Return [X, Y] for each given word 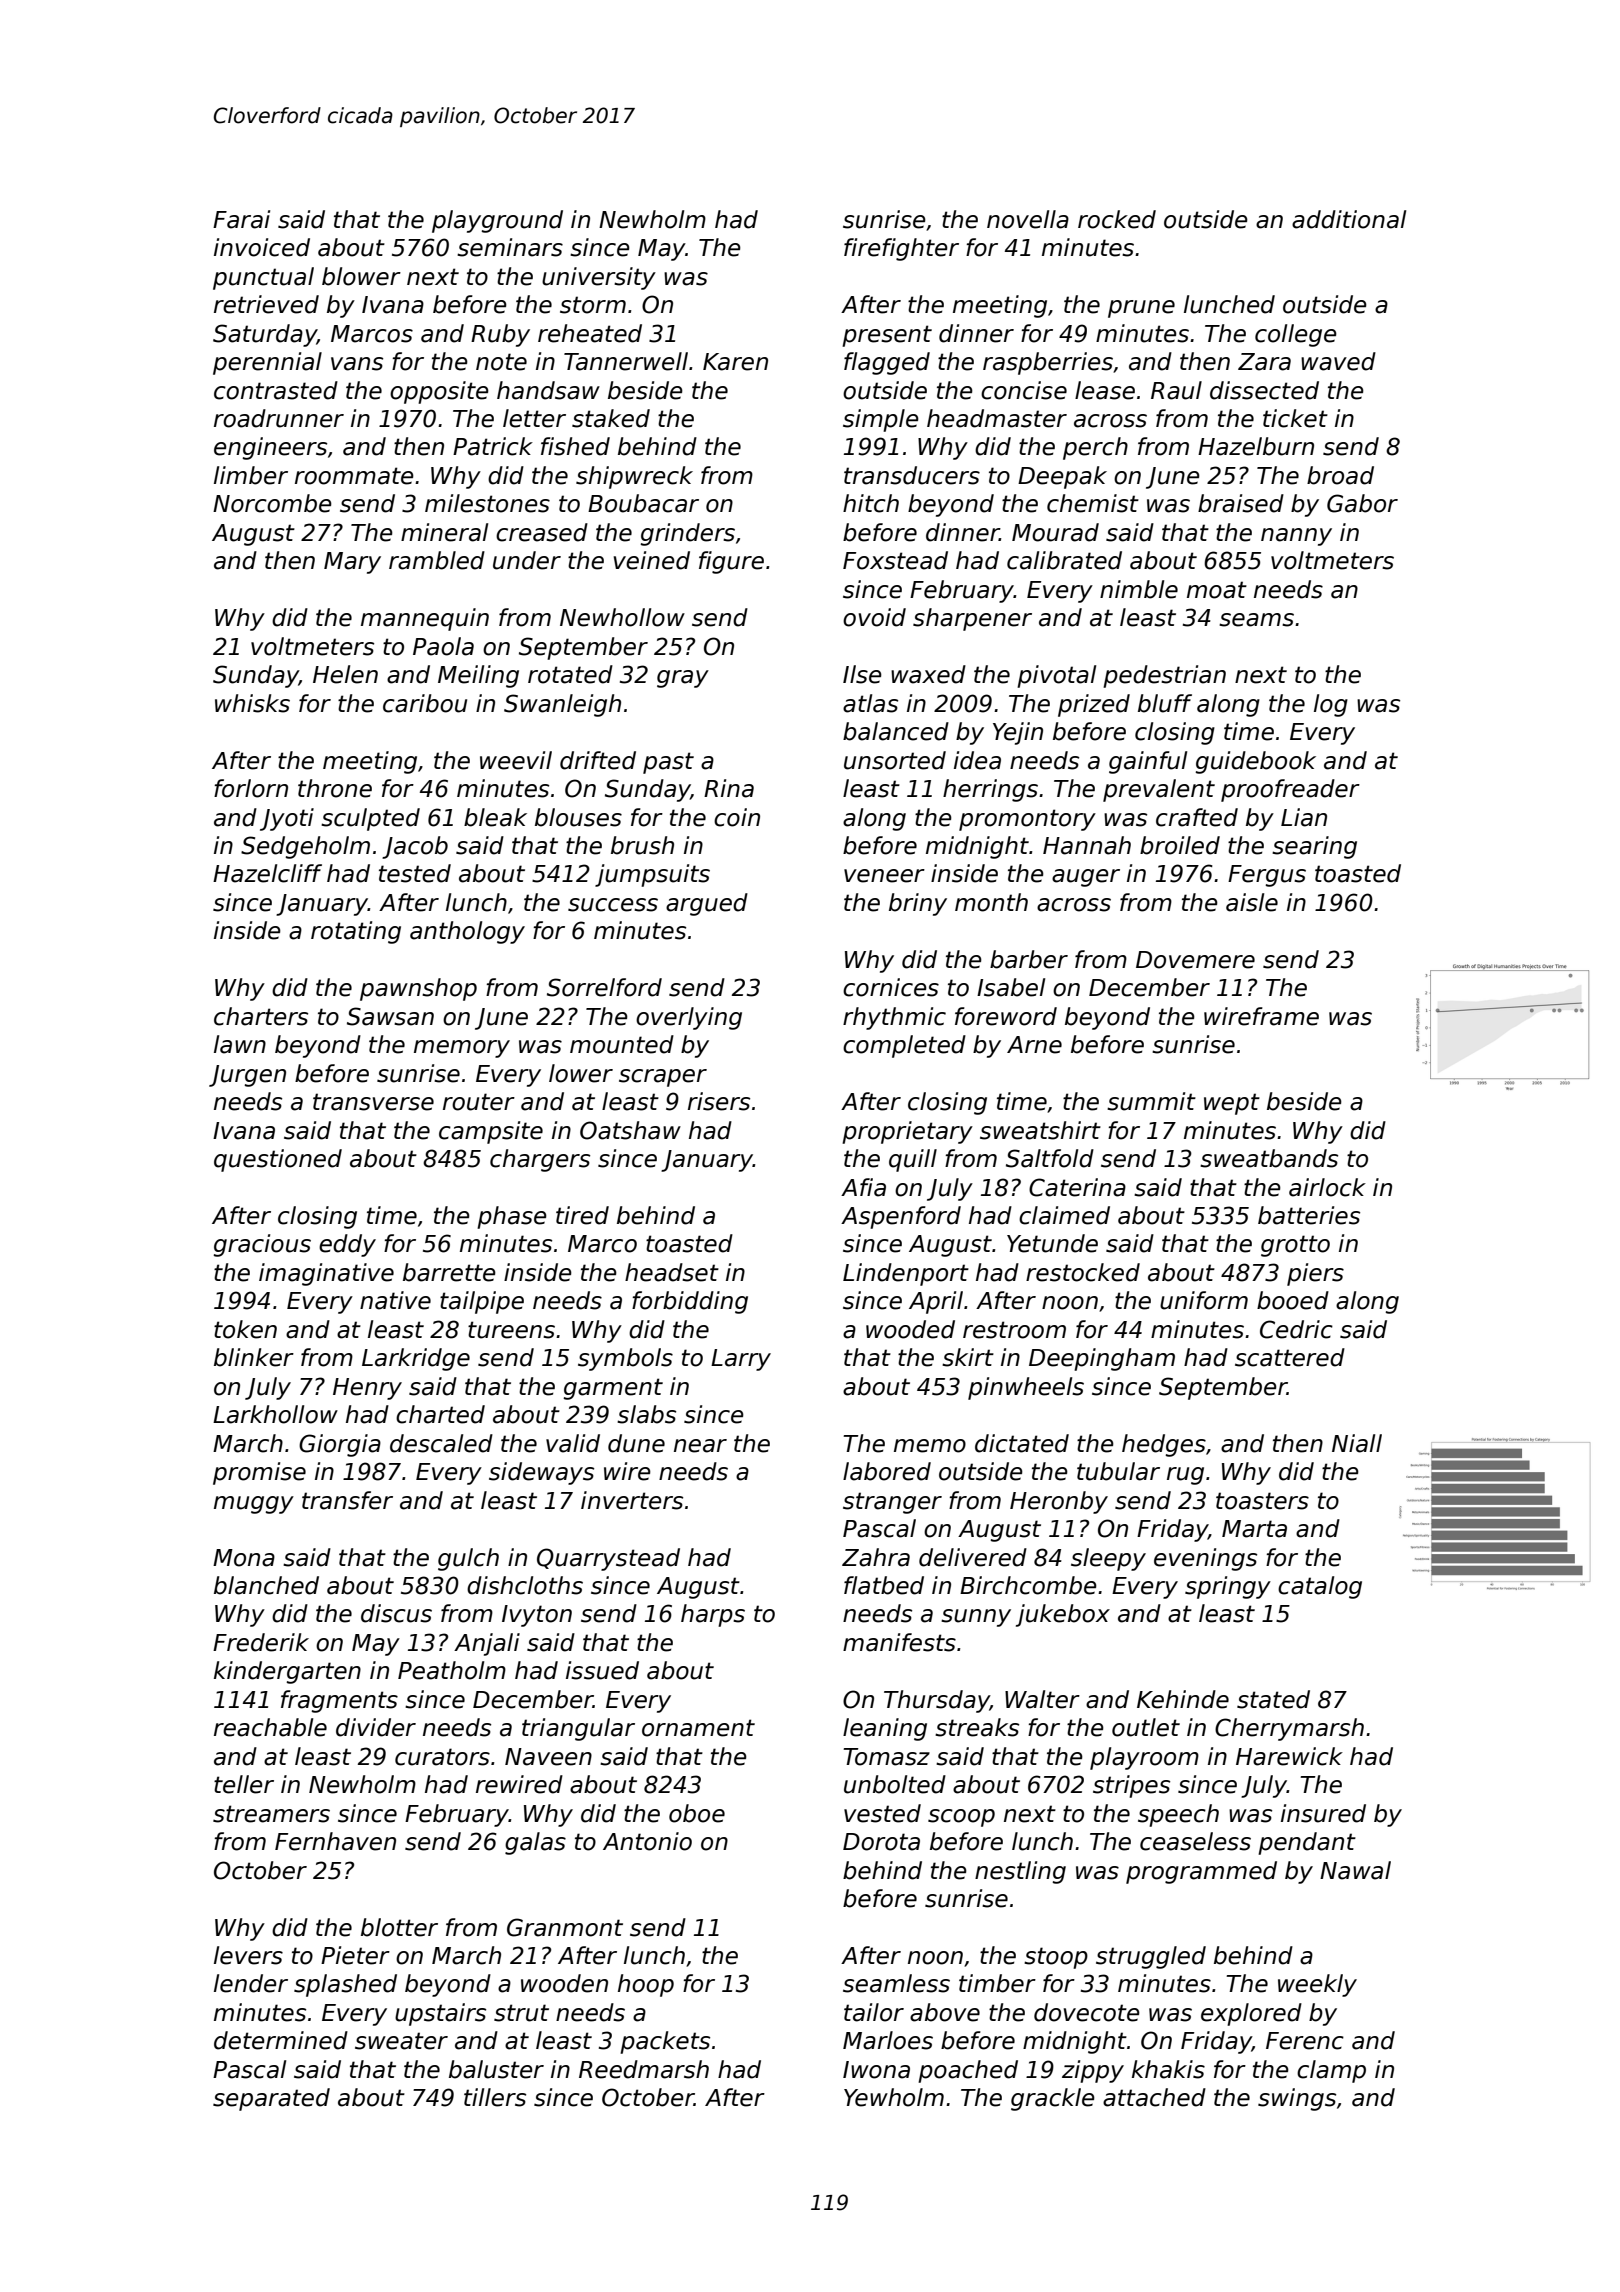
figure [731, 562]
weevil [516, 760]
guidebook [1255, 762]
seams [1256, 620]
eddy [347, 1245]
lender [251, 1983]
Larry [741, 1360]
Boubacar [643, 503]
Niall [1357, 1443]
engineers [270, 448]
